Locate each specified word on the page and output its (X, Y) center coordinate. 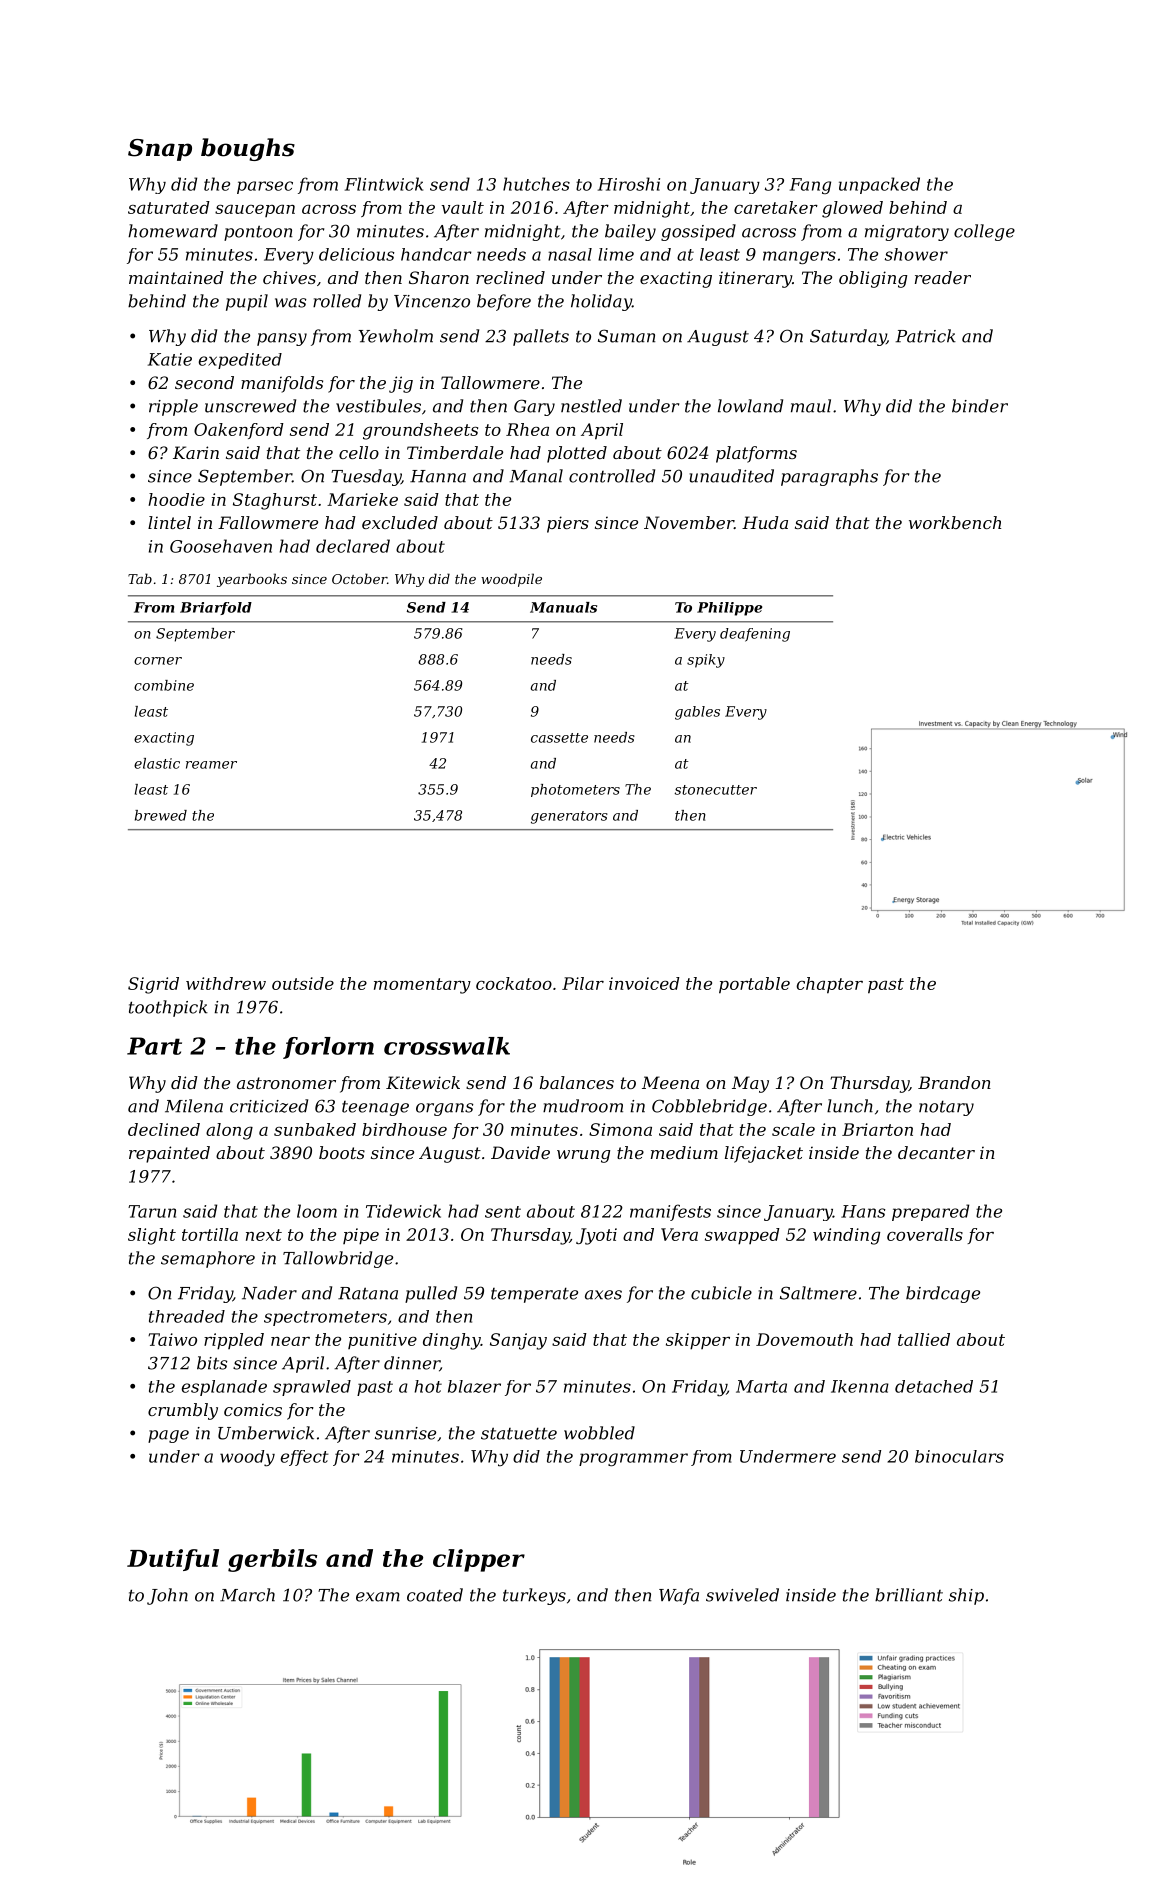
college (984, 232)
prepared (930, 1212)
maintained (176, 277)
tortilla (210, 1234)
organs (444, 1109)
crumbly (183, 1411)
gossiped (698, 232)
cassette (559, 738)
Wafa (679, 1596)
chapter (829, 985)
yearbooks (252, 580)
